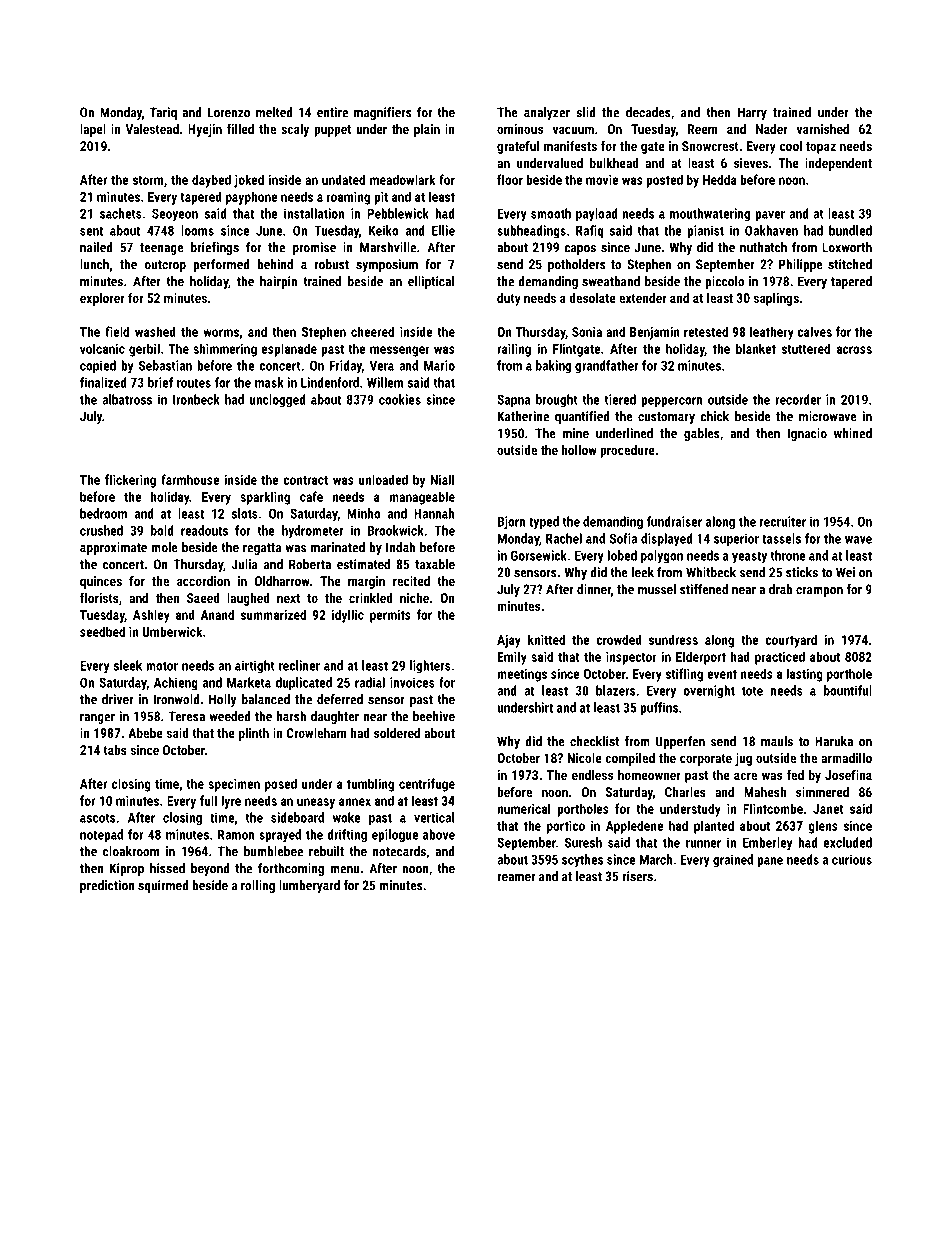 Image resolution: width=952 pixels, height=1233 pixels. What do you see at coordinates (252, 198) in the image?
I see `payphone` at bounding box center [252, 198].
